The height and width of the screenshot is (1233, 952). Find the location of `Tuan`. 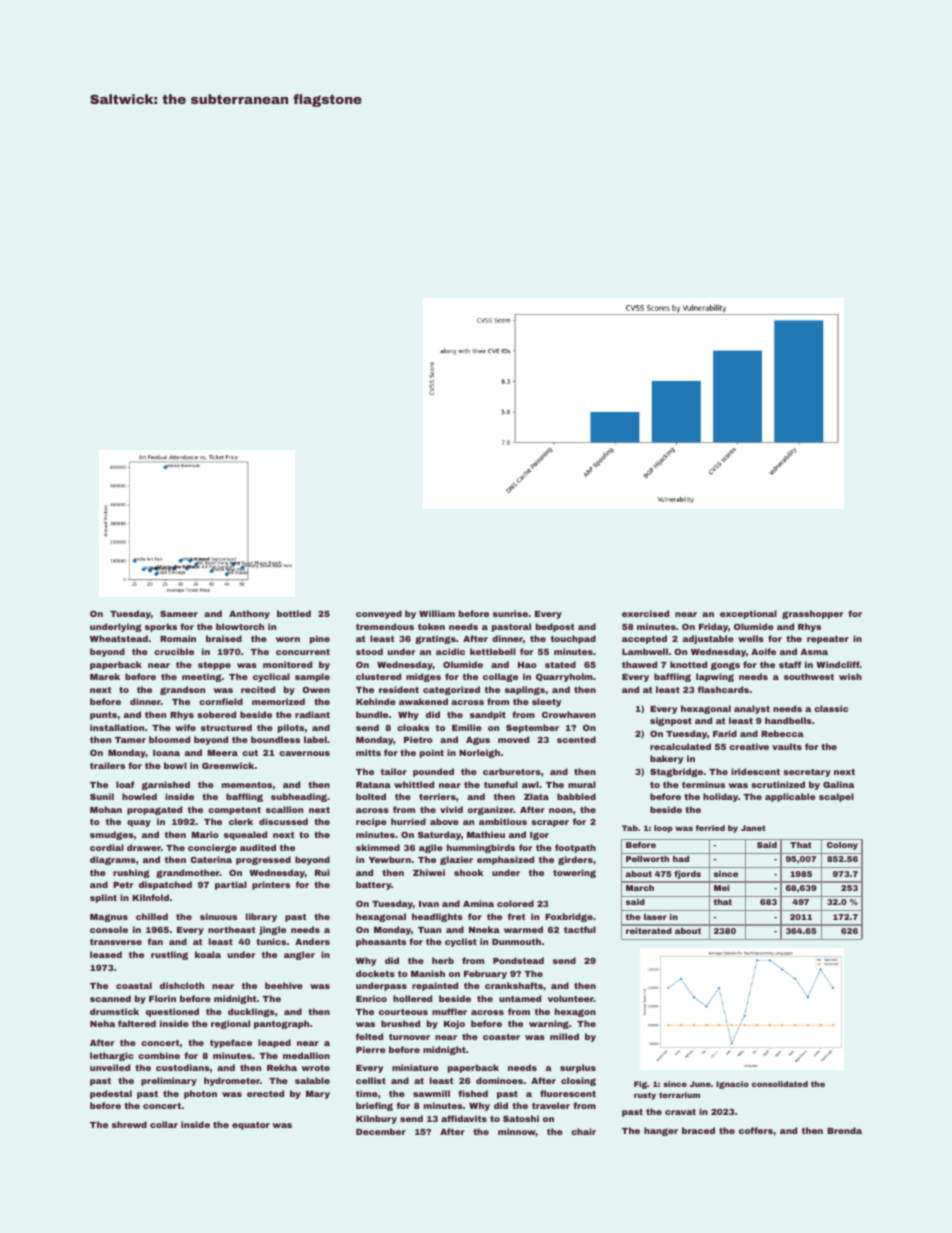

Tuan is located at coordinates (429, 930).
